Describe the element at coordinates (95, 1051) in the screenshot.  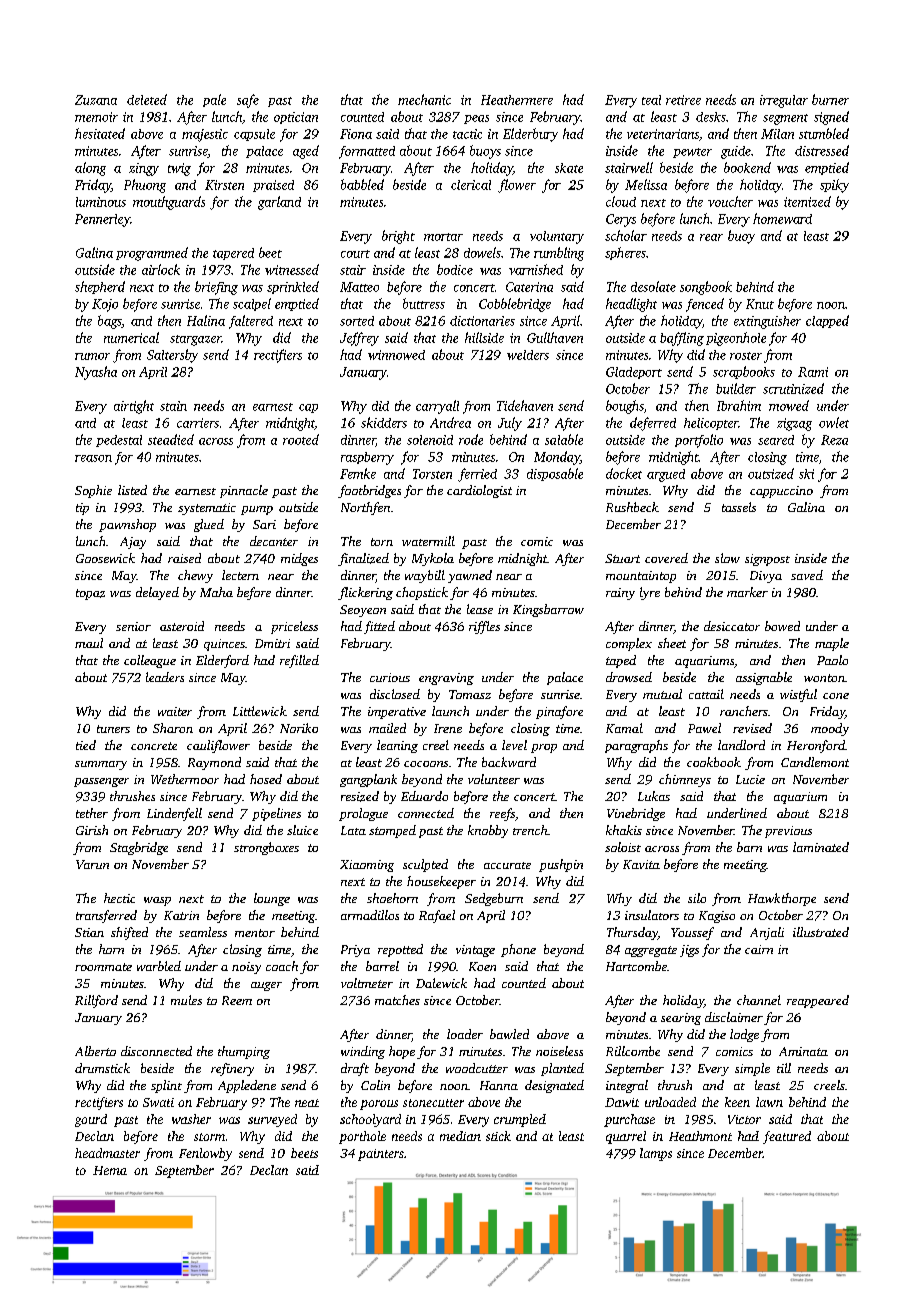
I see `Alberto` at that location.
